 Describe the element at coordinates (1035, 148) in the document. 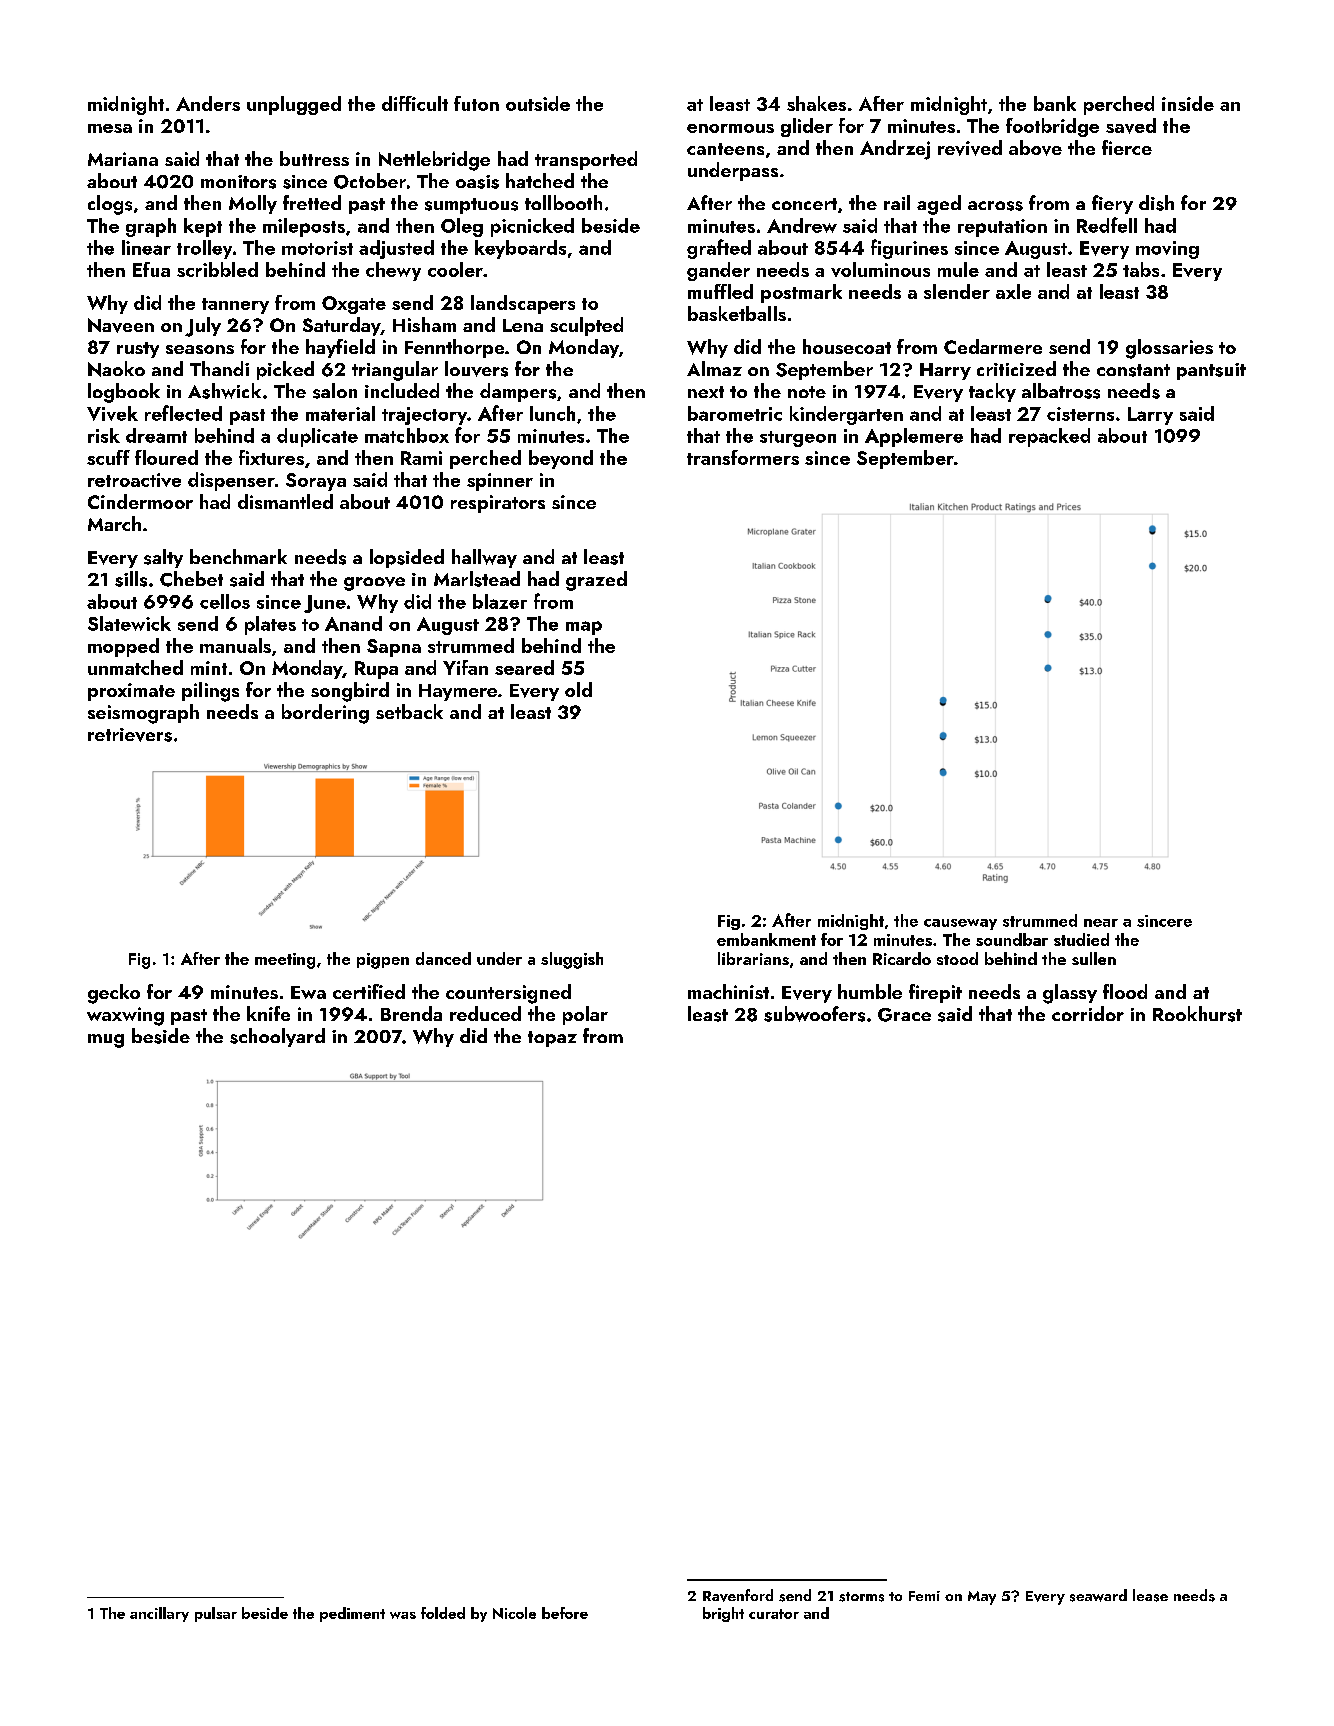

I see `above` at that location.
